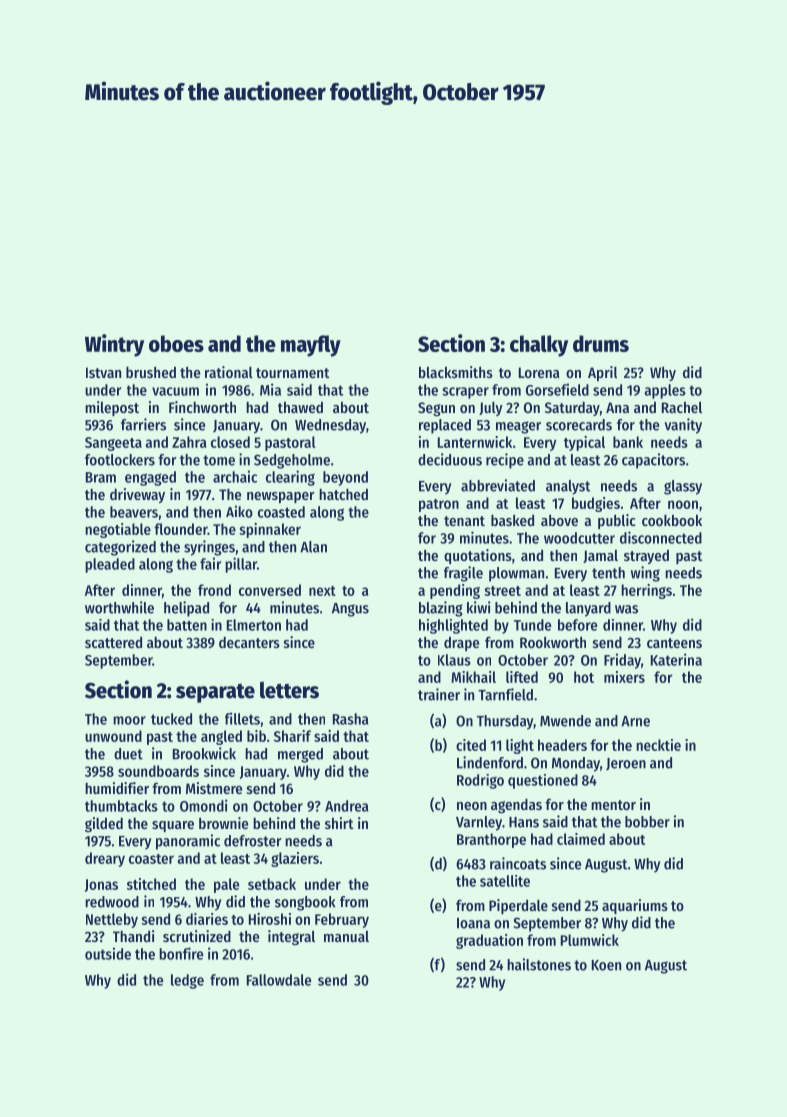  I want to click on Mikhail, so click(473, 677).
